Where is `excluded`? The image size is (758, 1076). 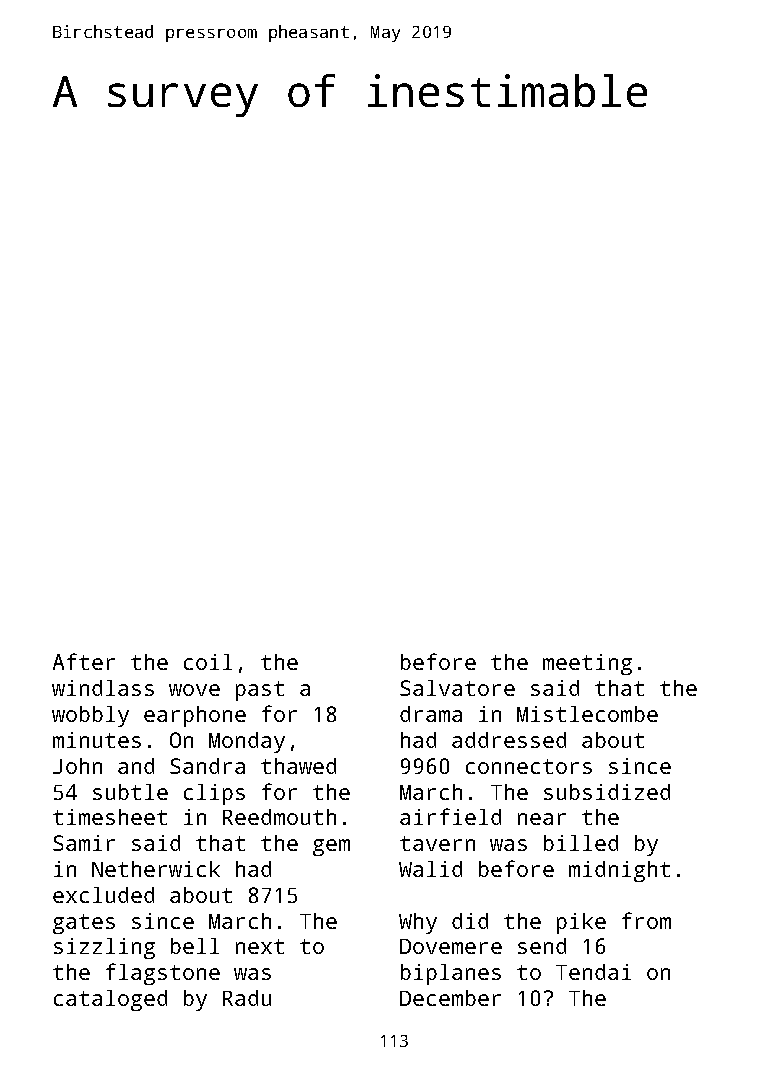 excluded is located at coordinates (103, 895).
